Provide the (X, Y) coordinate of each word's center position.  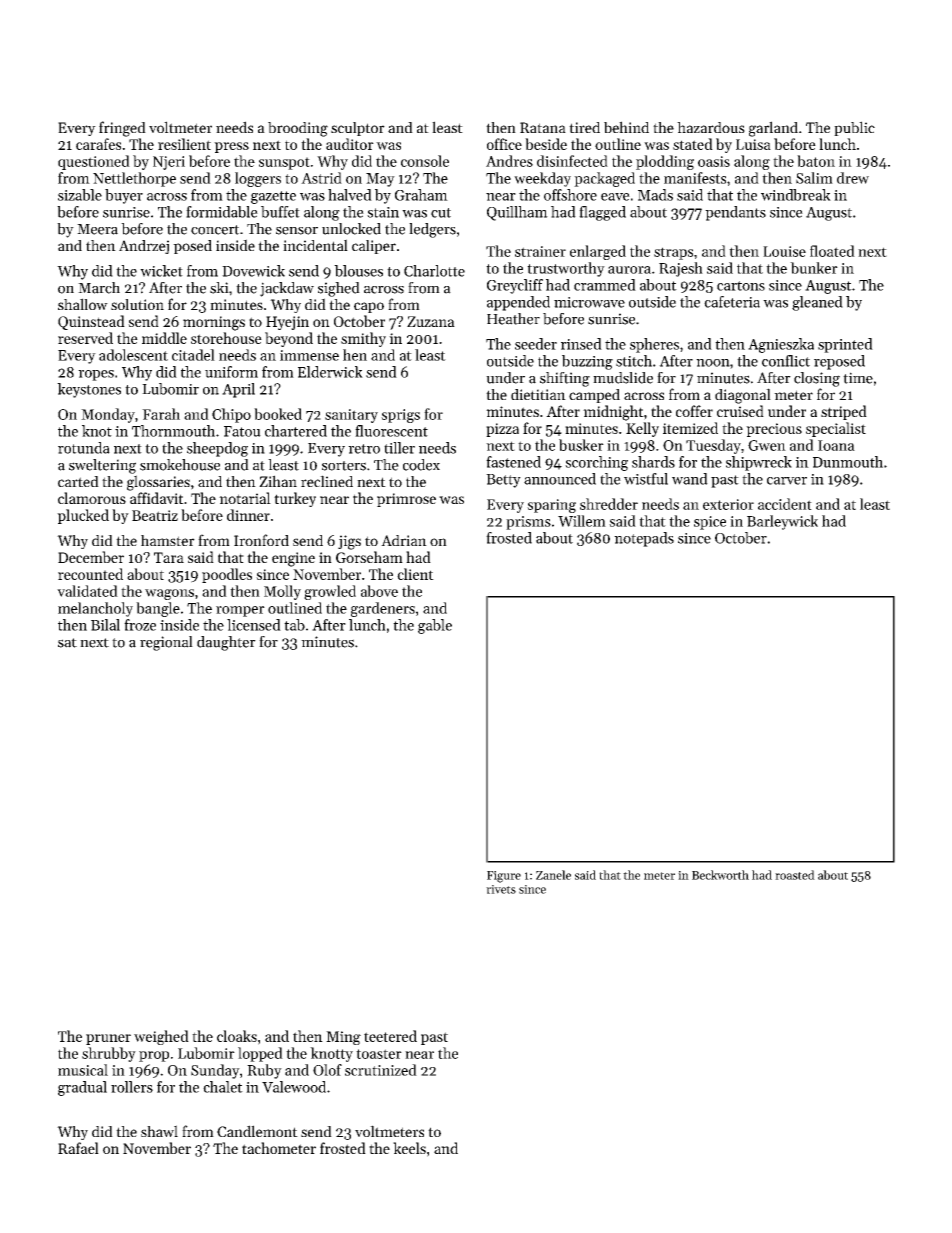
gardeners (383, 609)
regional (166, 643)
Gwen (767, 445)
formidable (222, 212)
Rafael (78, 1148)
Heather (513, 319)
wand (690, 479)
